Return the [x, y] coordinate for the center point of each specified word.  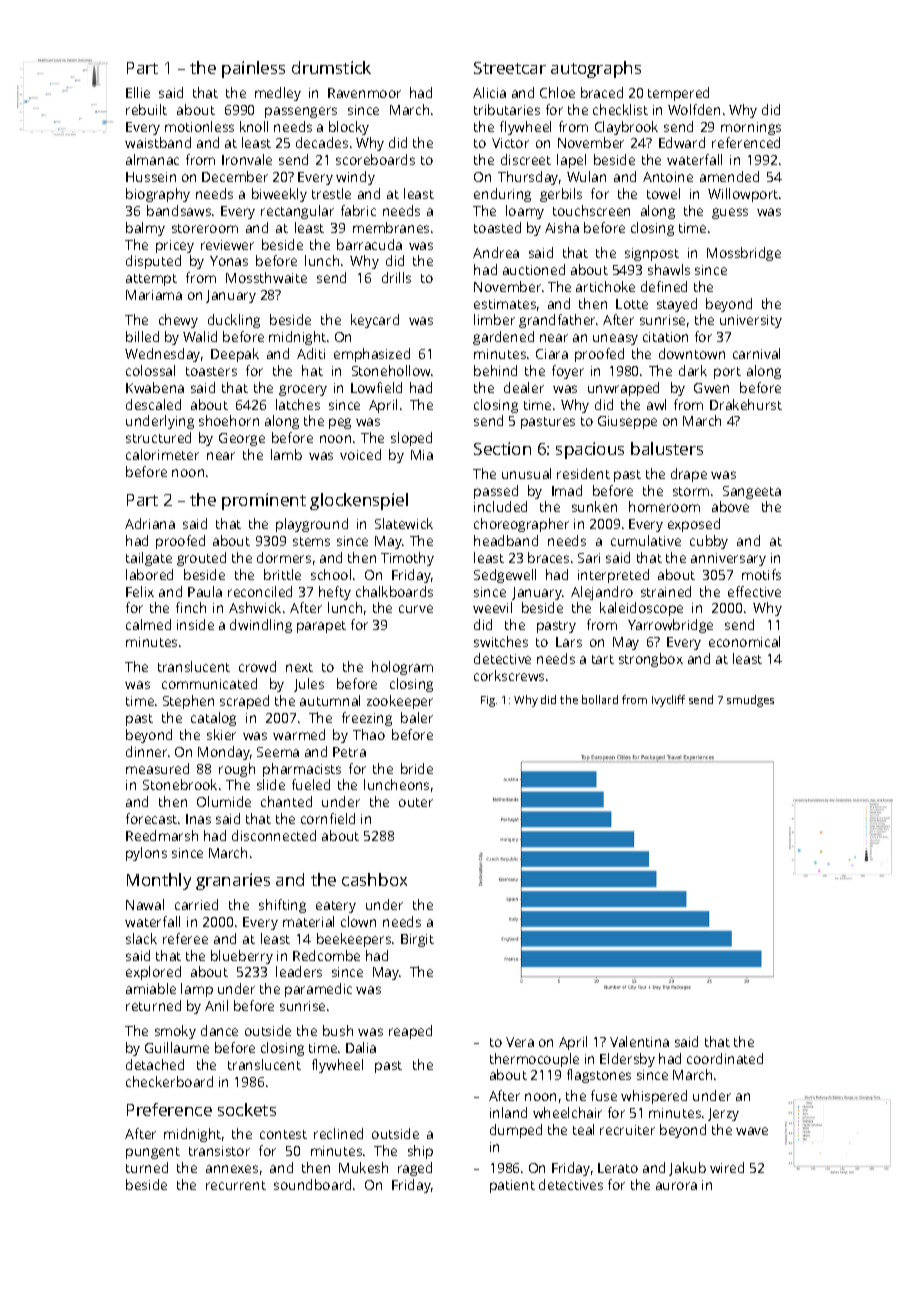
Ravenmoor [364, 93]
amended [729, 176]
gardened [503, 338]
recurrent [236, 1185]
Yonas [229, 261]
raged [415, 1169]
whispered [654, 1097]
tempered [678, 94]
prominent [264, 501]
